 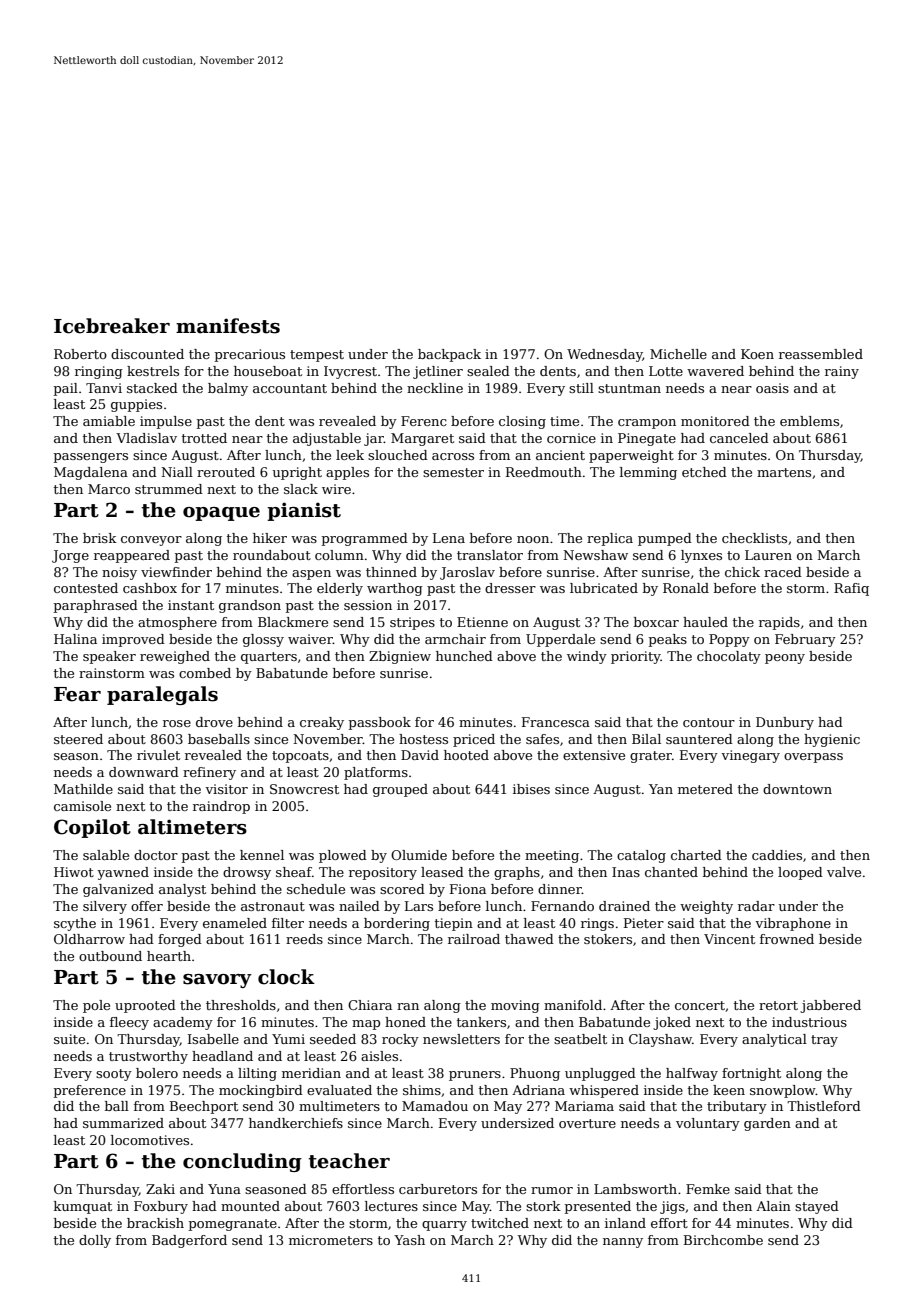 I want to click on ibises, so click(x=531, y=789).
